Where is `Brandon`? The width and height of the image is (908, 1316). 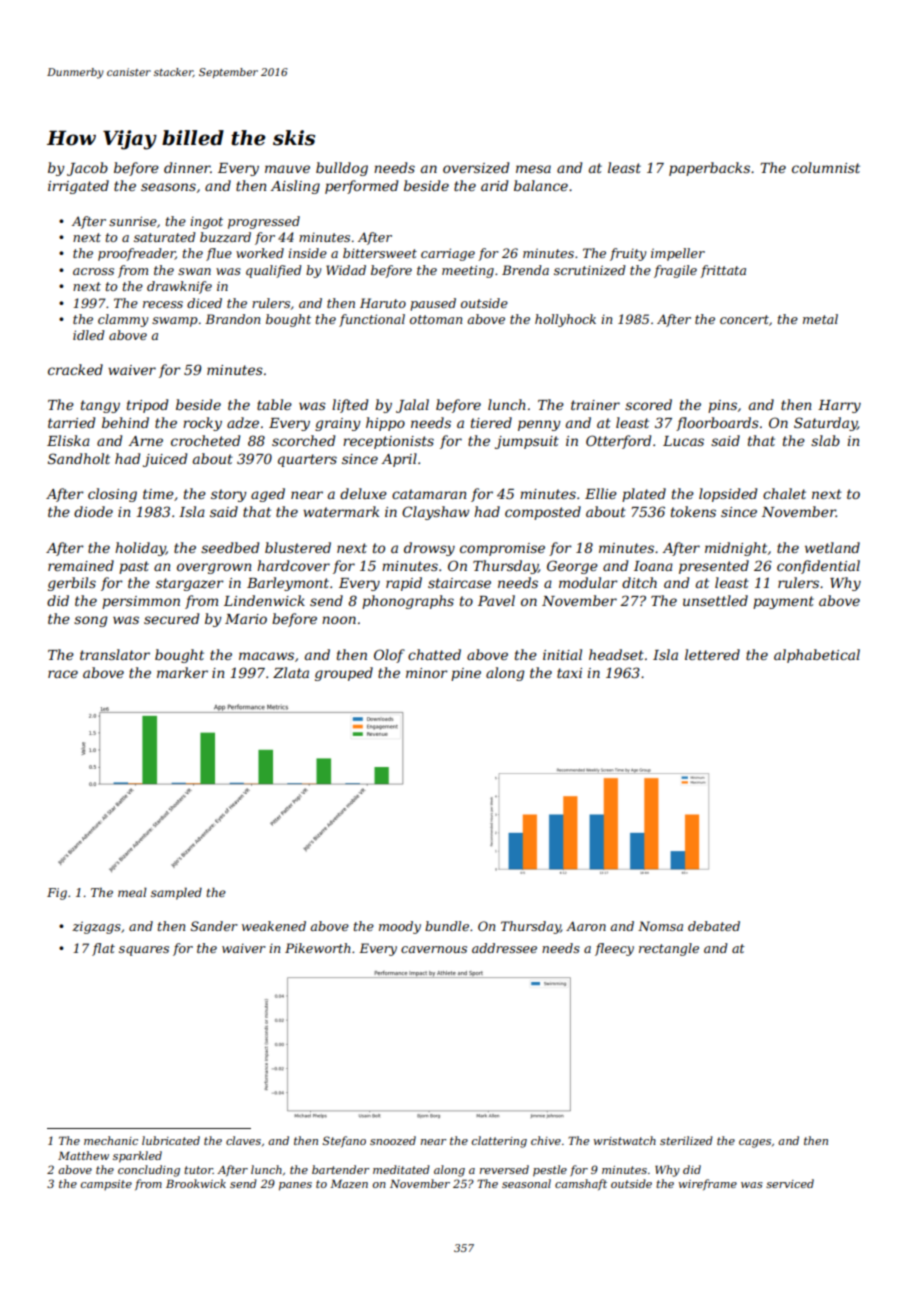 Brandon is located at coordinates (232, 319).
